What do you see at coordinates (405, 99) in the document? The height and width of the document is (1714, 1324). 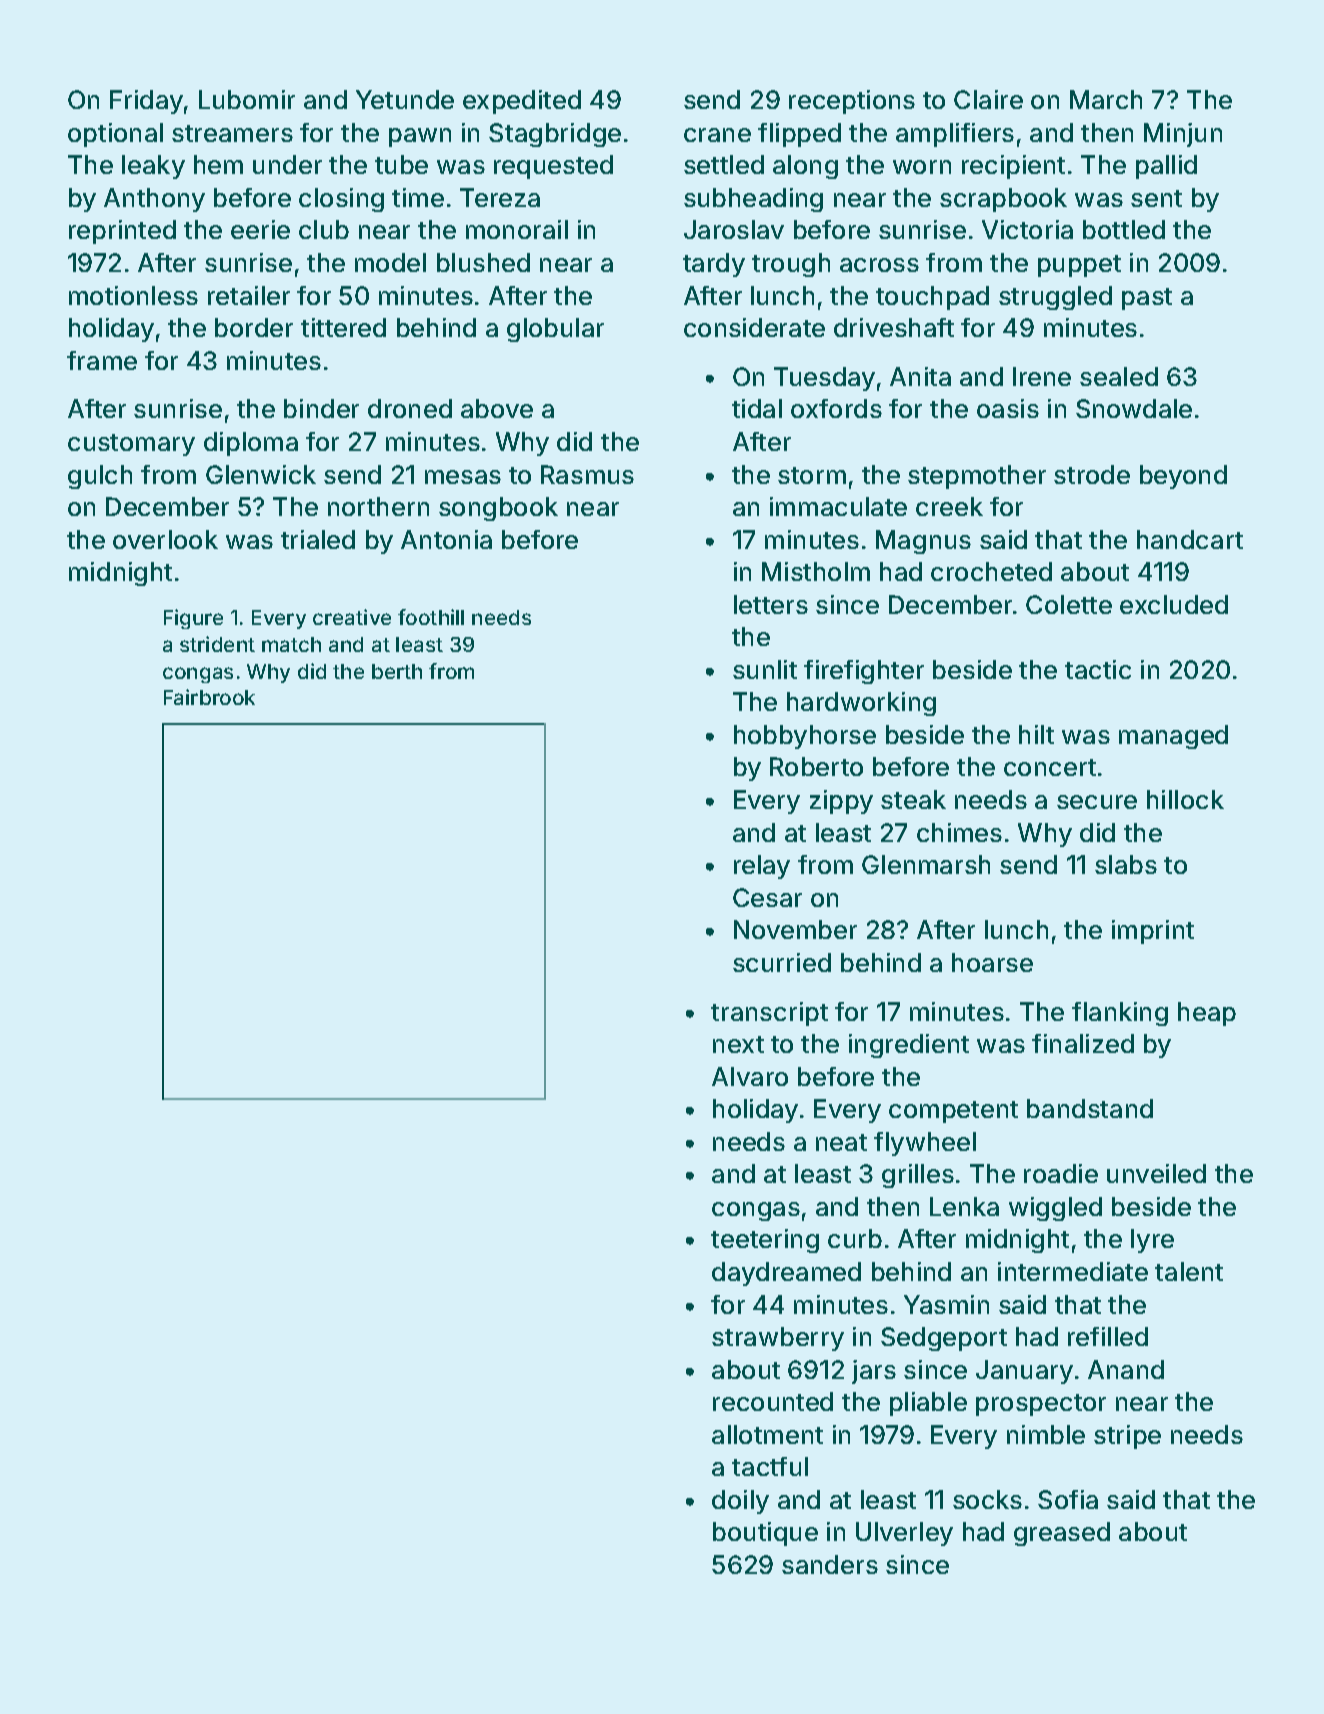 I see `Yetunde` at bounding box center [405, 99].
